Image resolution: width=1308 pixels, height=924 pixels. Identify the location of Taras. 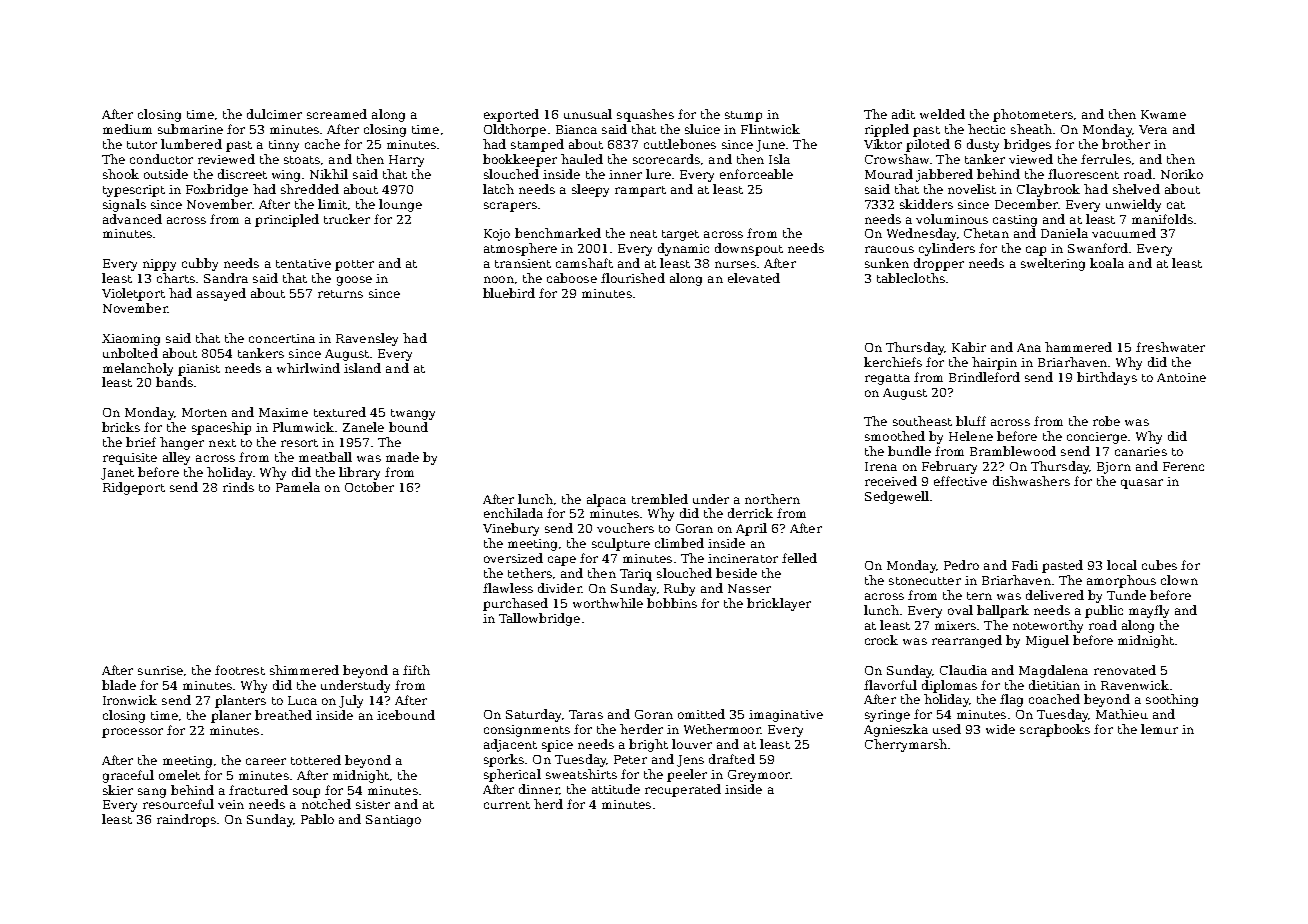
(586, 714).
